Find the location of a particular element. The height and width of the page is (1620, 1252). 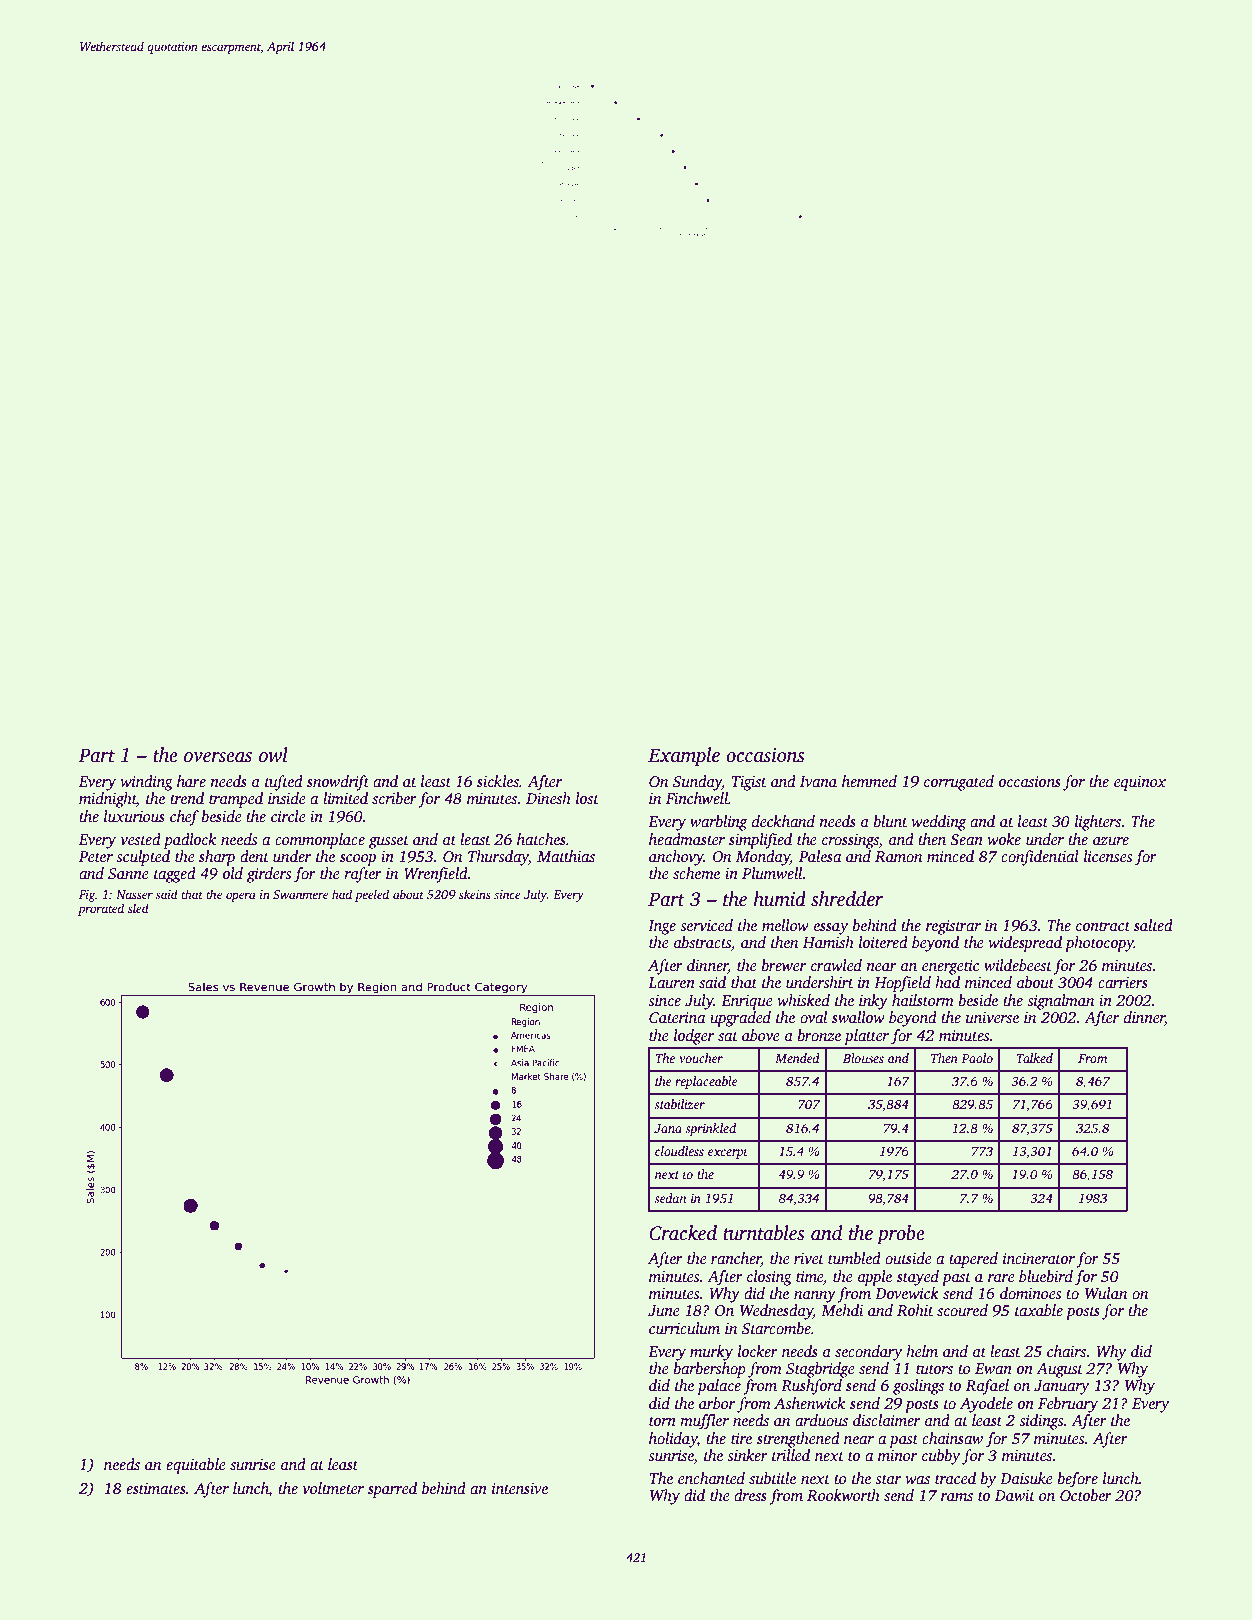

sidings is located at coordinates (1041, 1422).
